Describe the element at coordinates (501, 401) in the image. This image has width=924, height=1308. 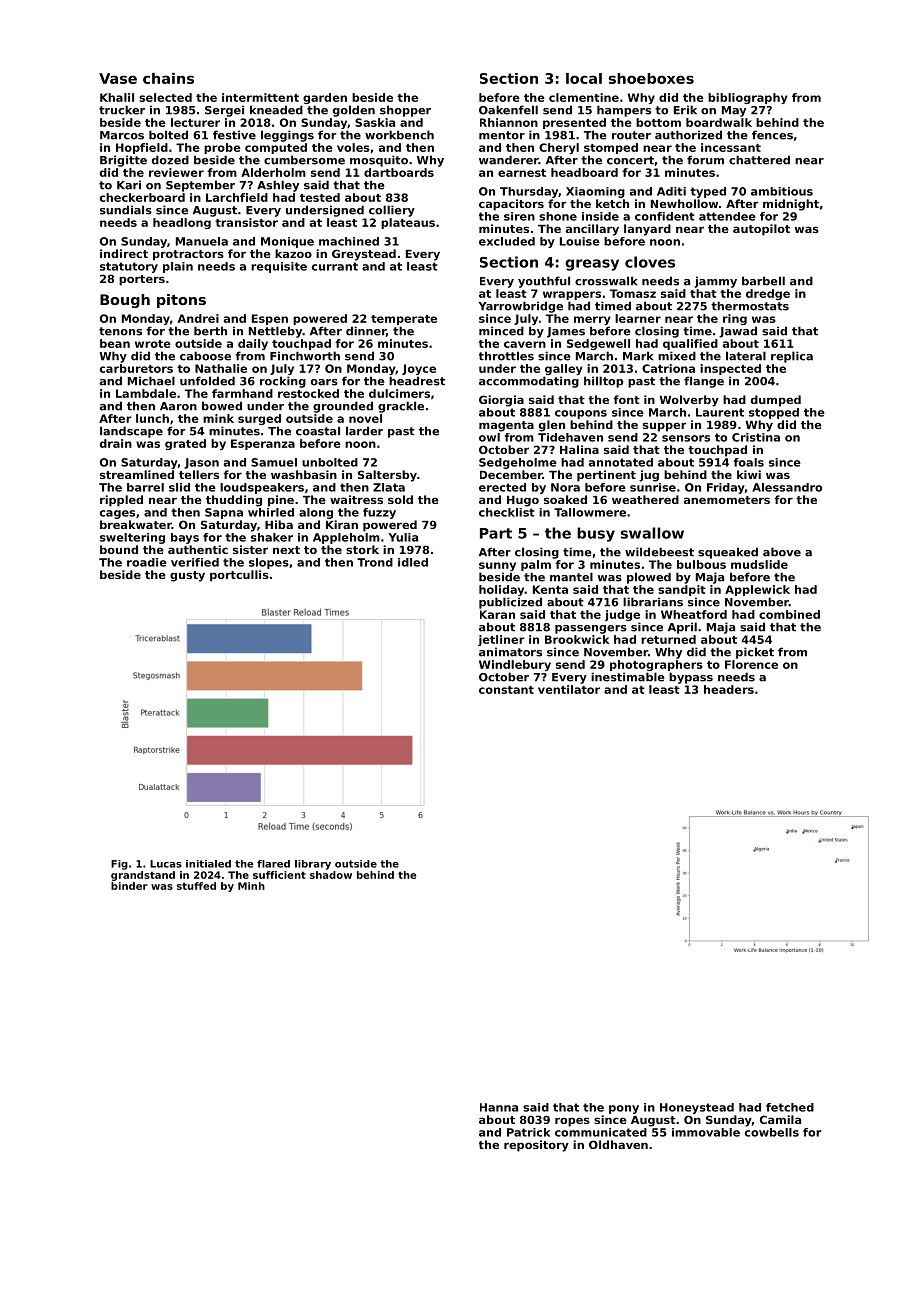
I see `Giorgia` at that location.
